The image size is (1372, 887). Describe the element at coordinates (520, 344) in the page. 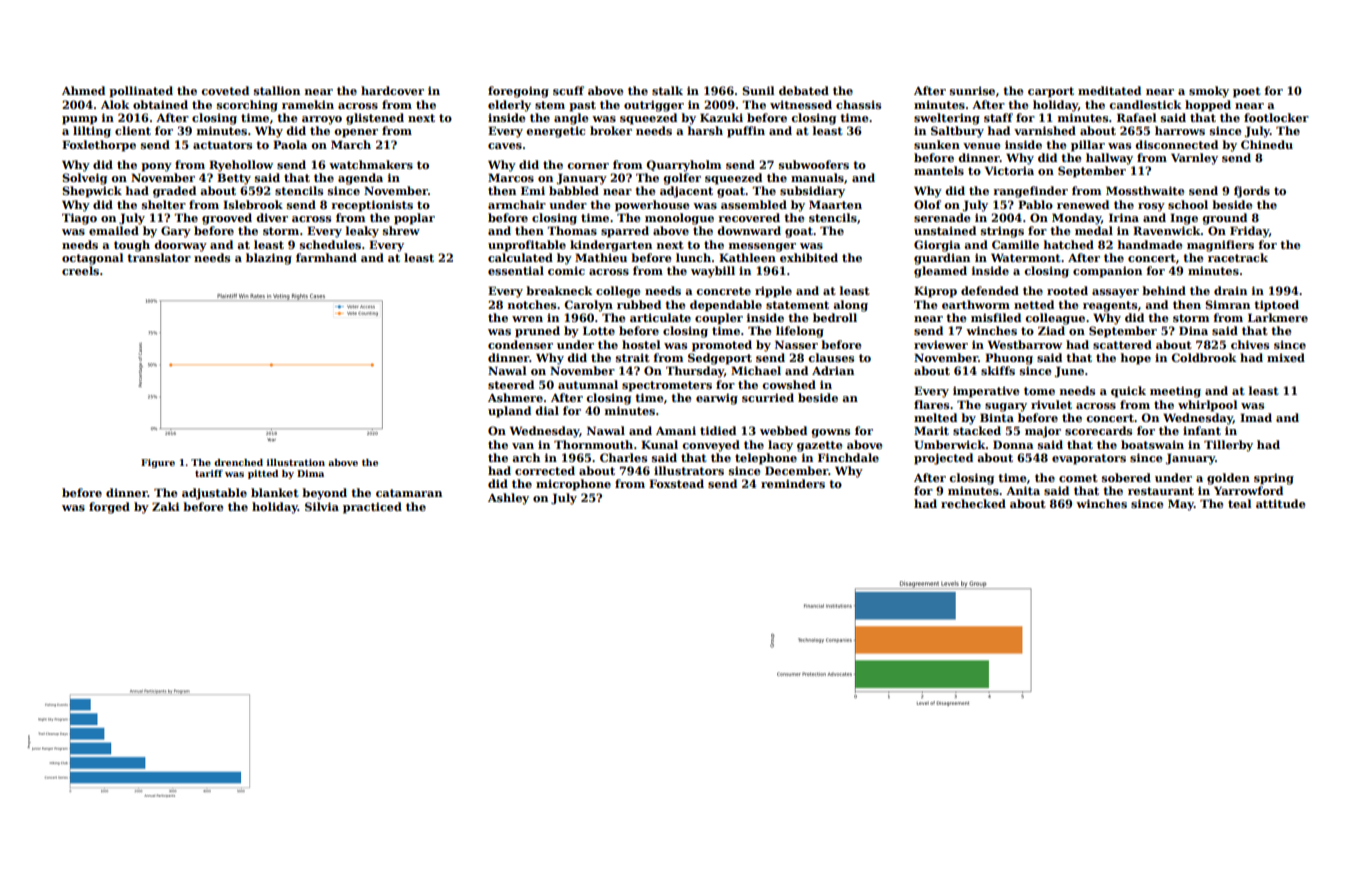

I see `condenser` at that location.
